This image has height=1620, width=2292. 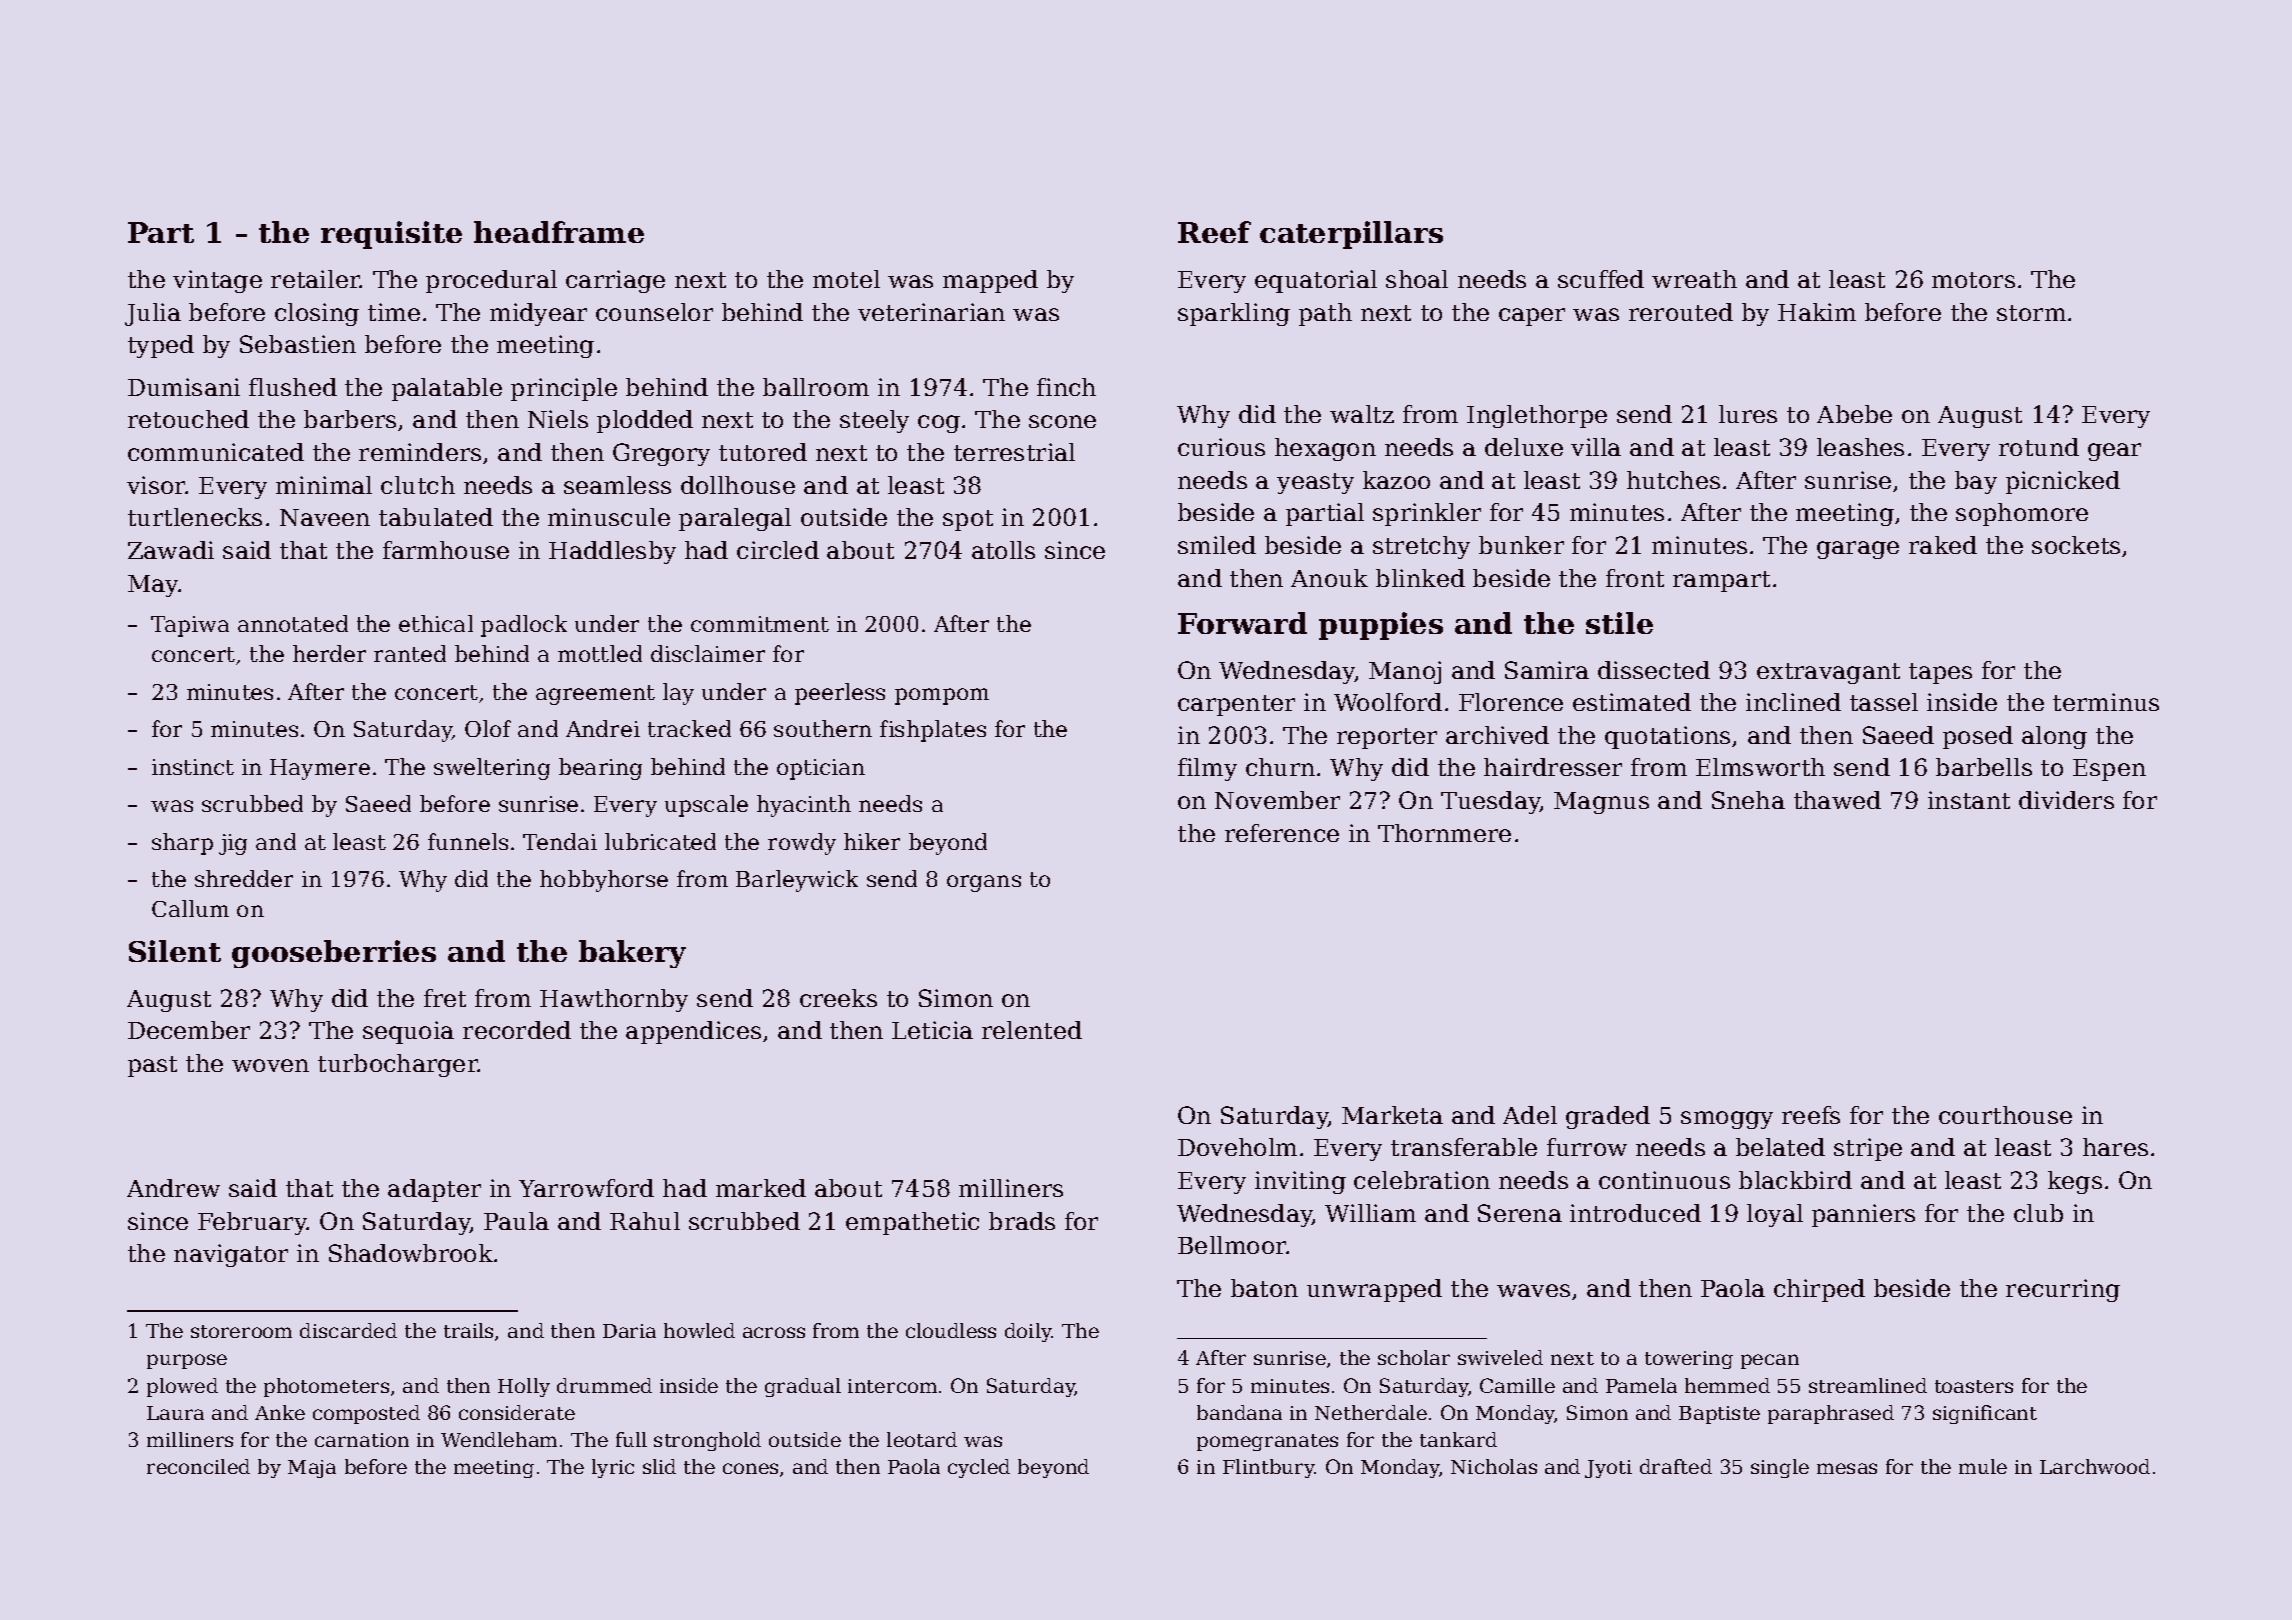 What do you see at coordinates (1985, 1414) in the image?
I see `significant` at bounding box center [1985, 1414].
